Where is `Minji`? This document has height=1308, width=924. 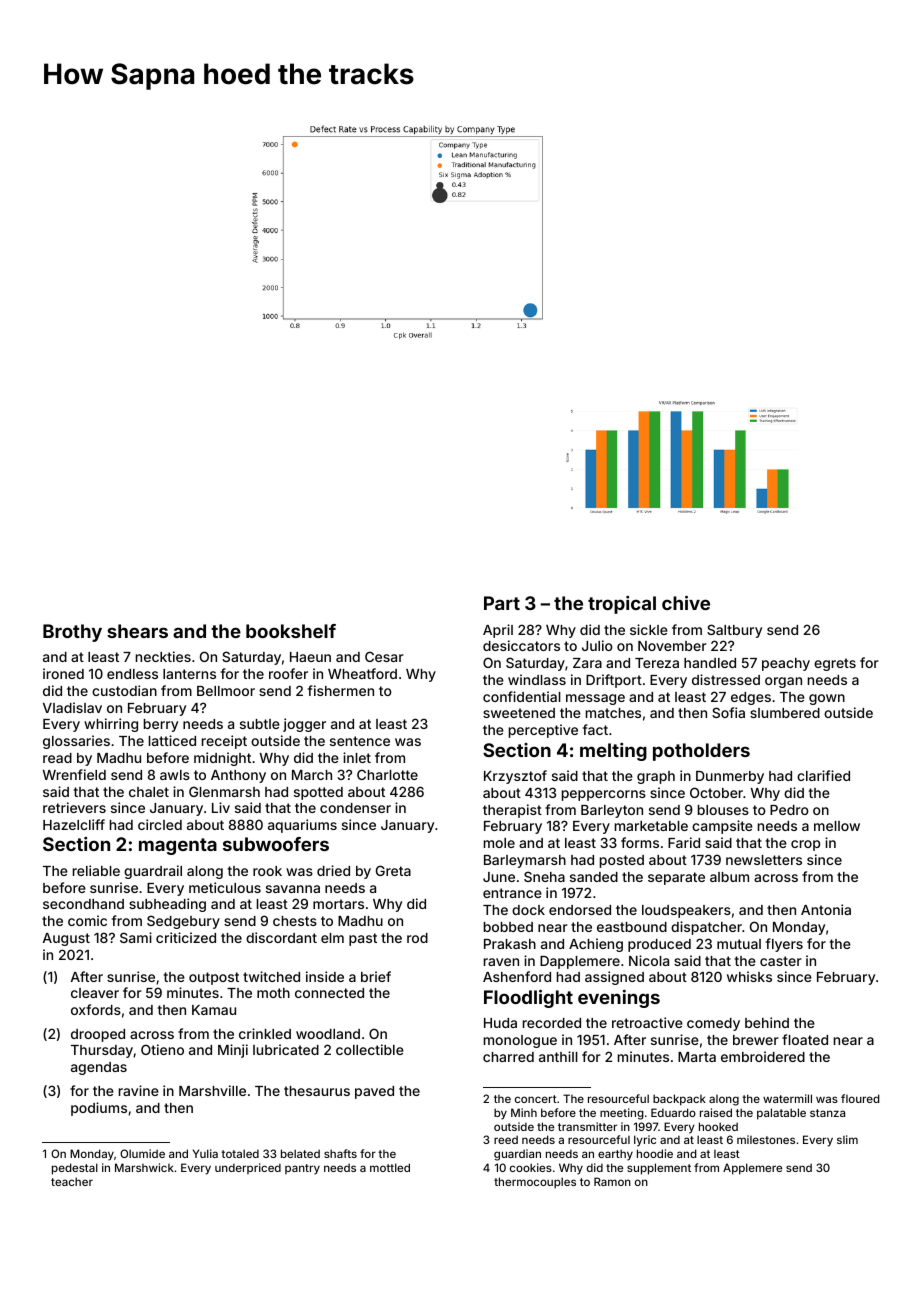 Minji is located at coordinates (233, 1051).
